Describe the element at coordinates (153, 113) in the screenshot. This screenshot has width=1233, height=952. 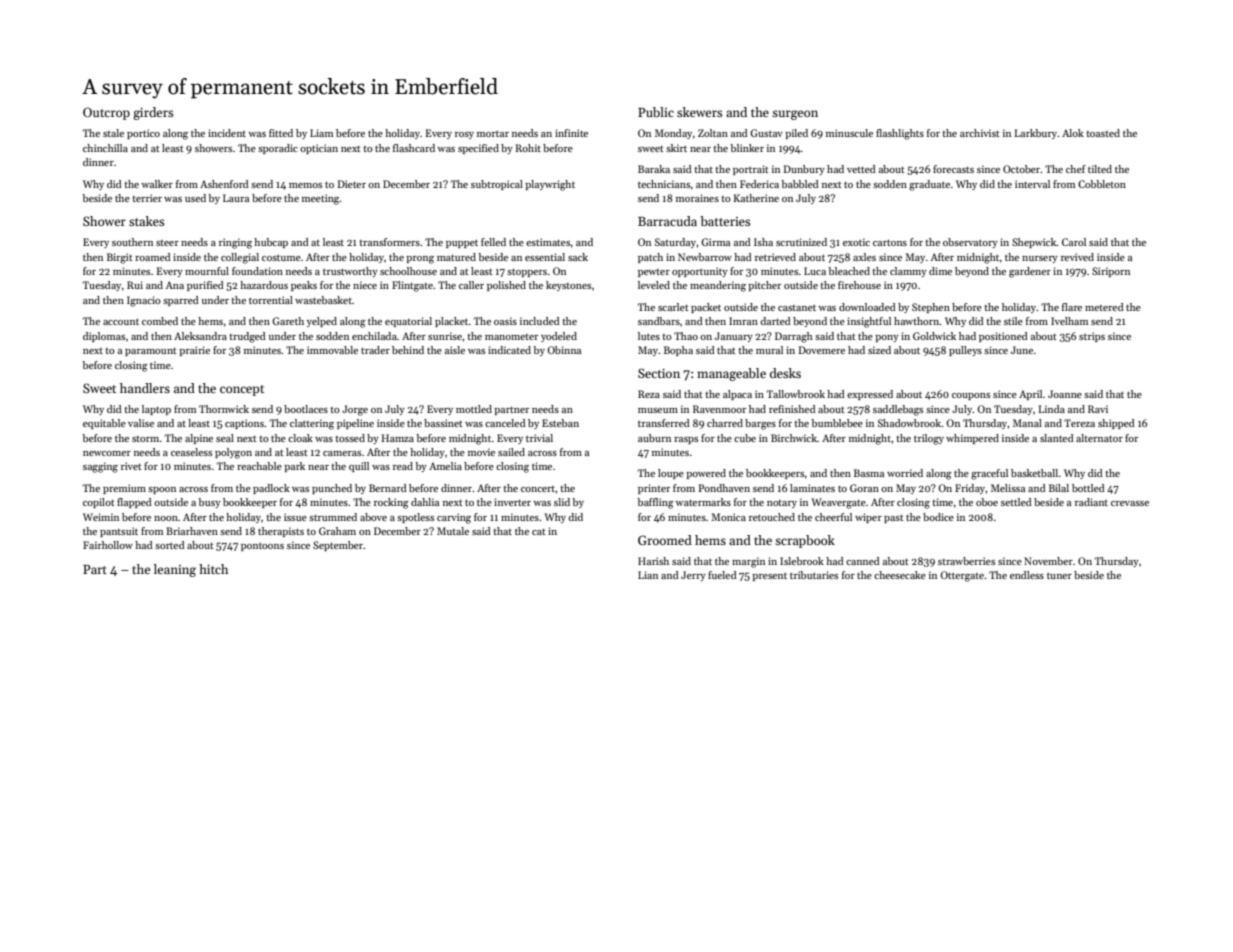
I see `girders` at that location.
